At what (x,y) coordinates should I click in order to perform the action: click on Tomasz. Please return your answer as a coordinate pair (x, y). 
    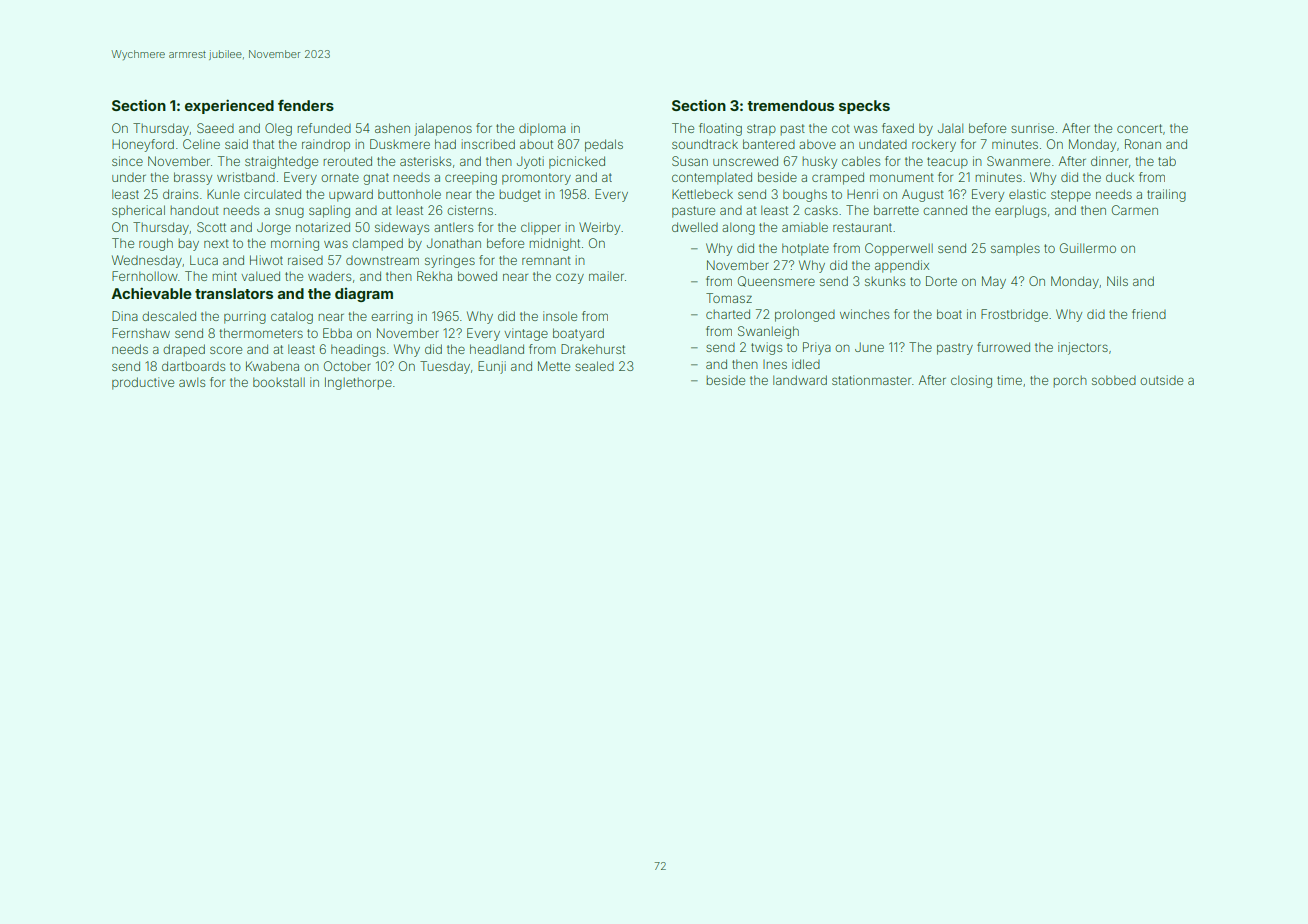
    Looking at the image, I should click on (729, 298).
